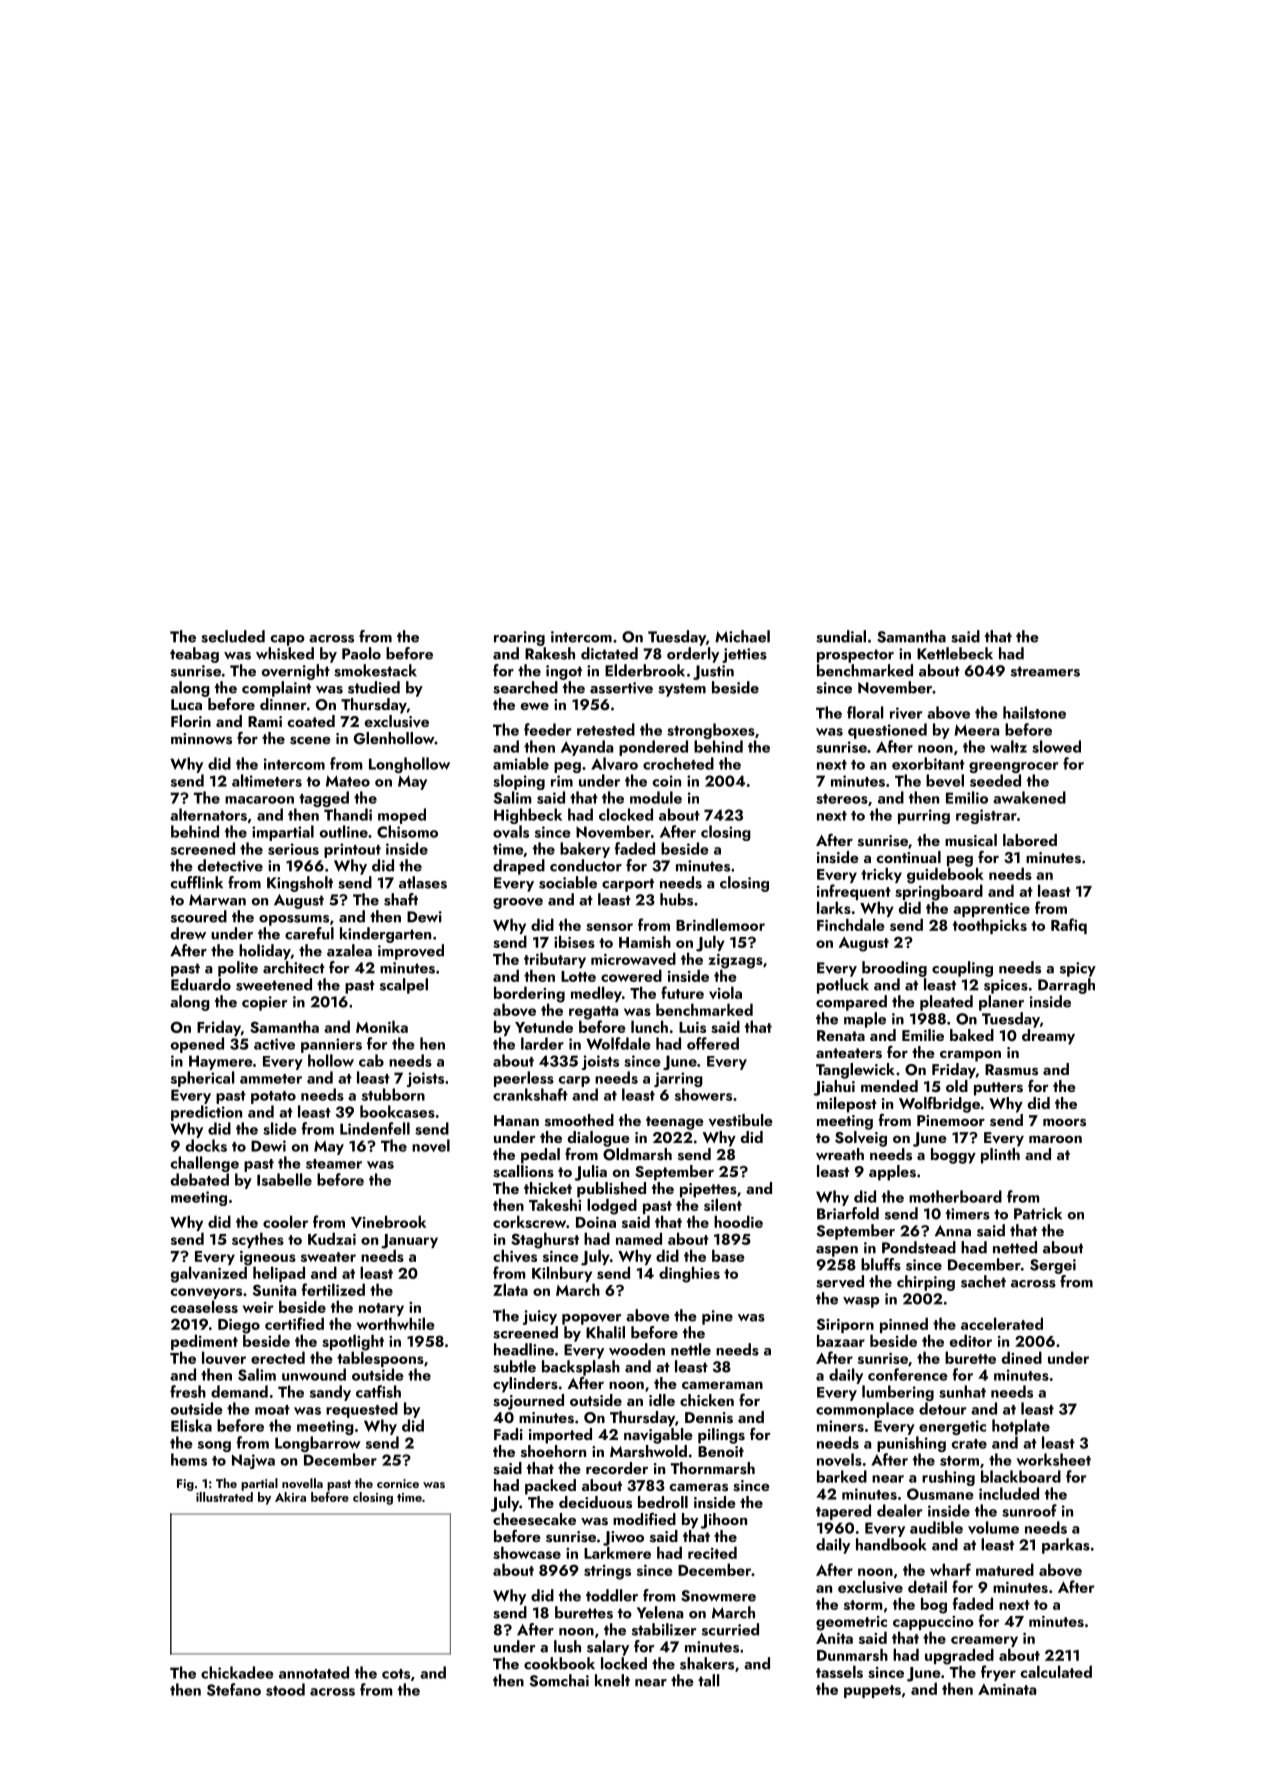 The image size is (1267, 1792). I want to click on knelt, so click(612, 1680).
